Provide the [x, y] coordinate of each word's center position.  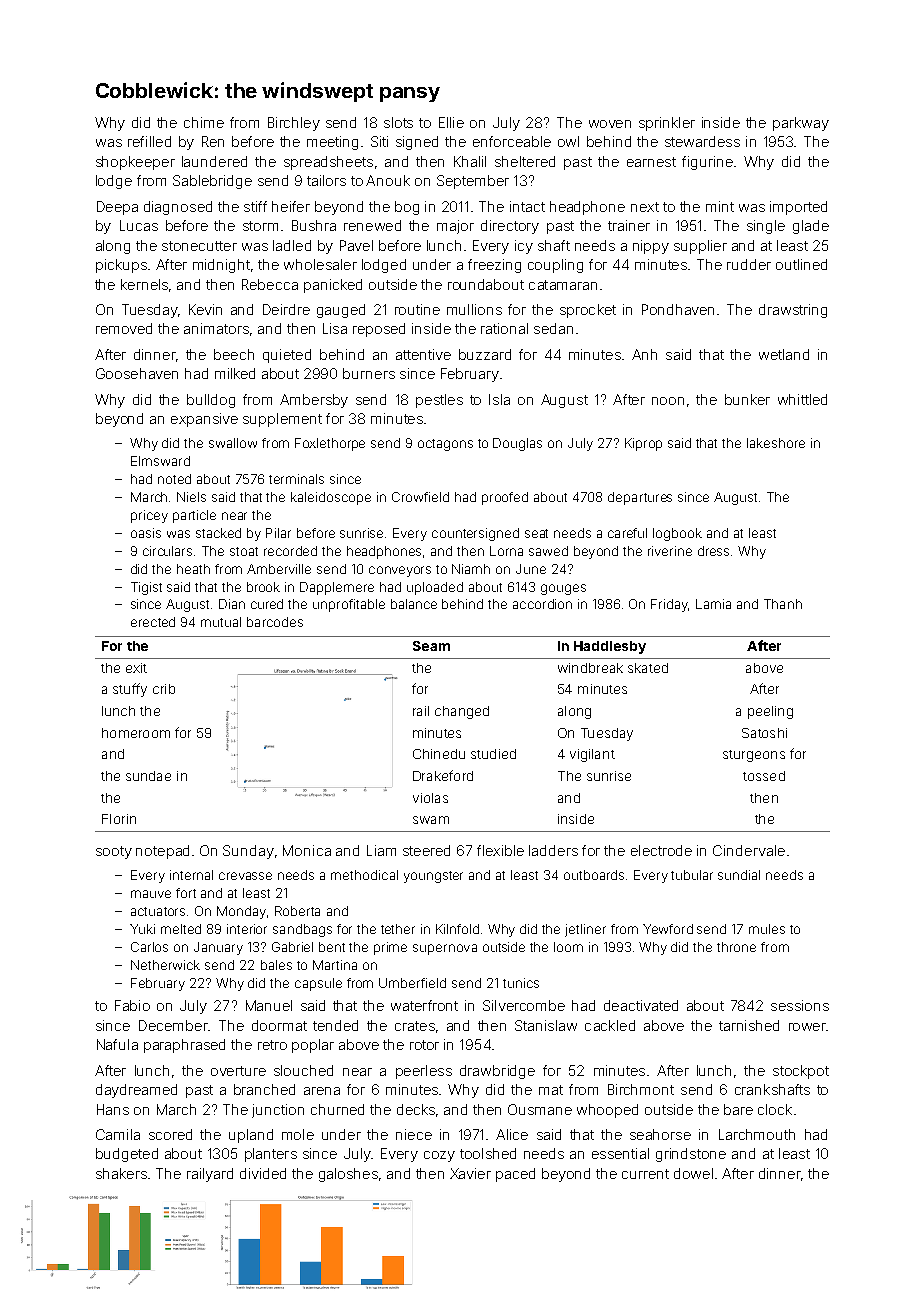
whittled [802, 399]
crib [164, 689]
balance [414, 604]
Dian [232, 604]
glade [811, 227]
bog [407, 208]
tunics [521, 983]
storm [260, 226]
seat [536, 533]
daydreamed [136, 1091]
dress [713, 551]
